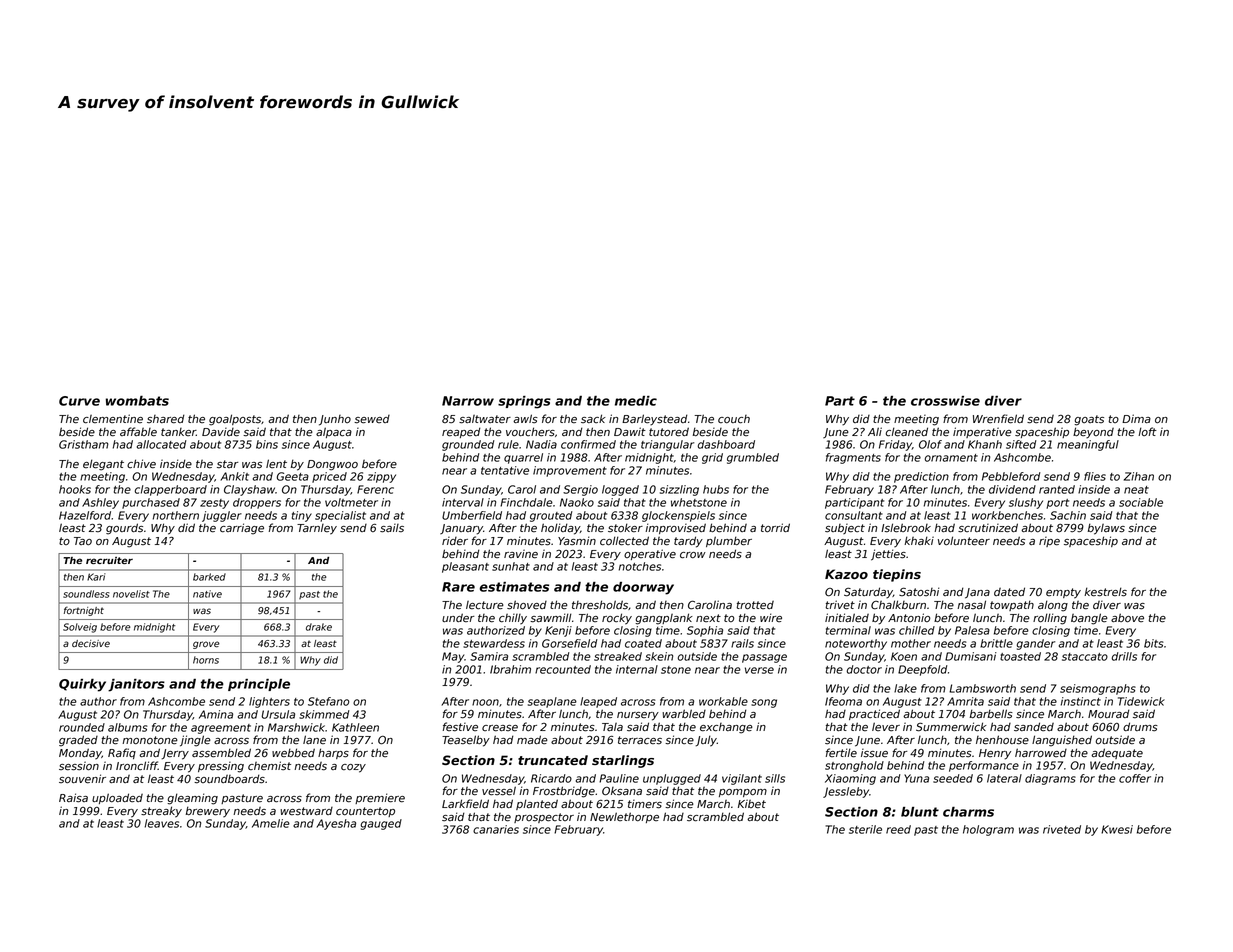  I want to click on Davide, so click(221, 432).
